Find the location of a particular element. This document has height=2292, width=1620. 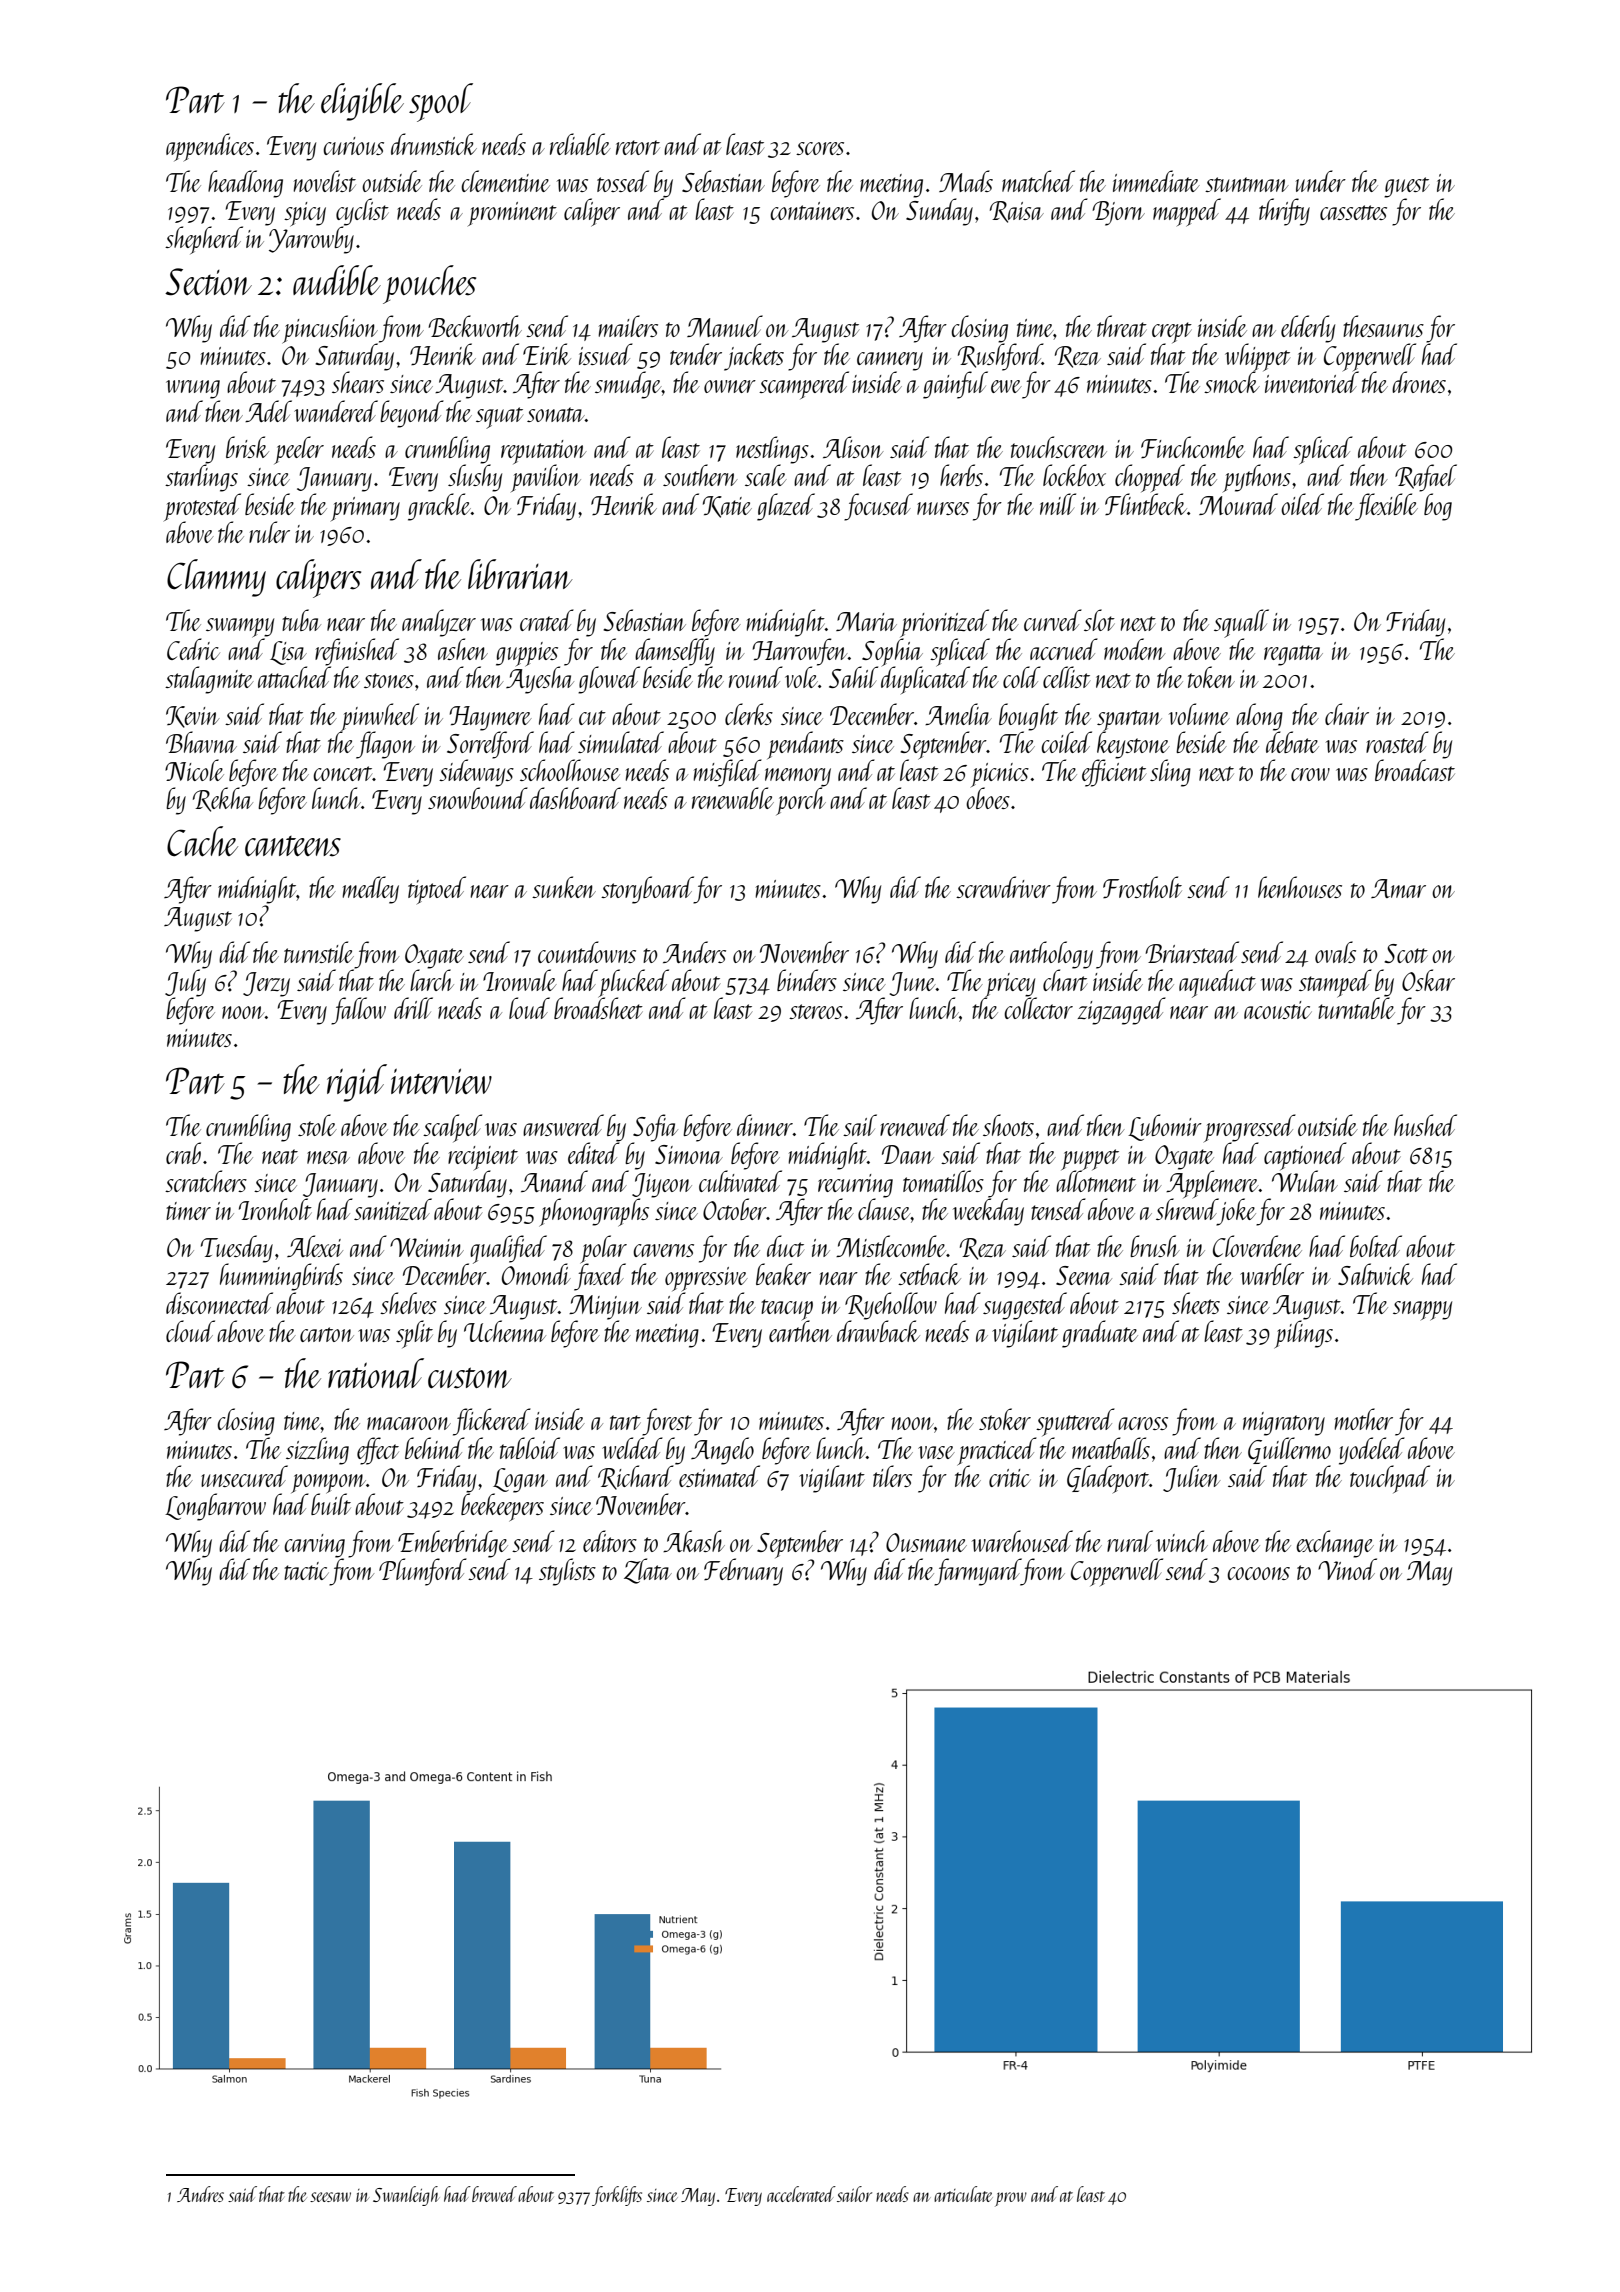

Swanleigh is located at coordinates (406, 2196).
